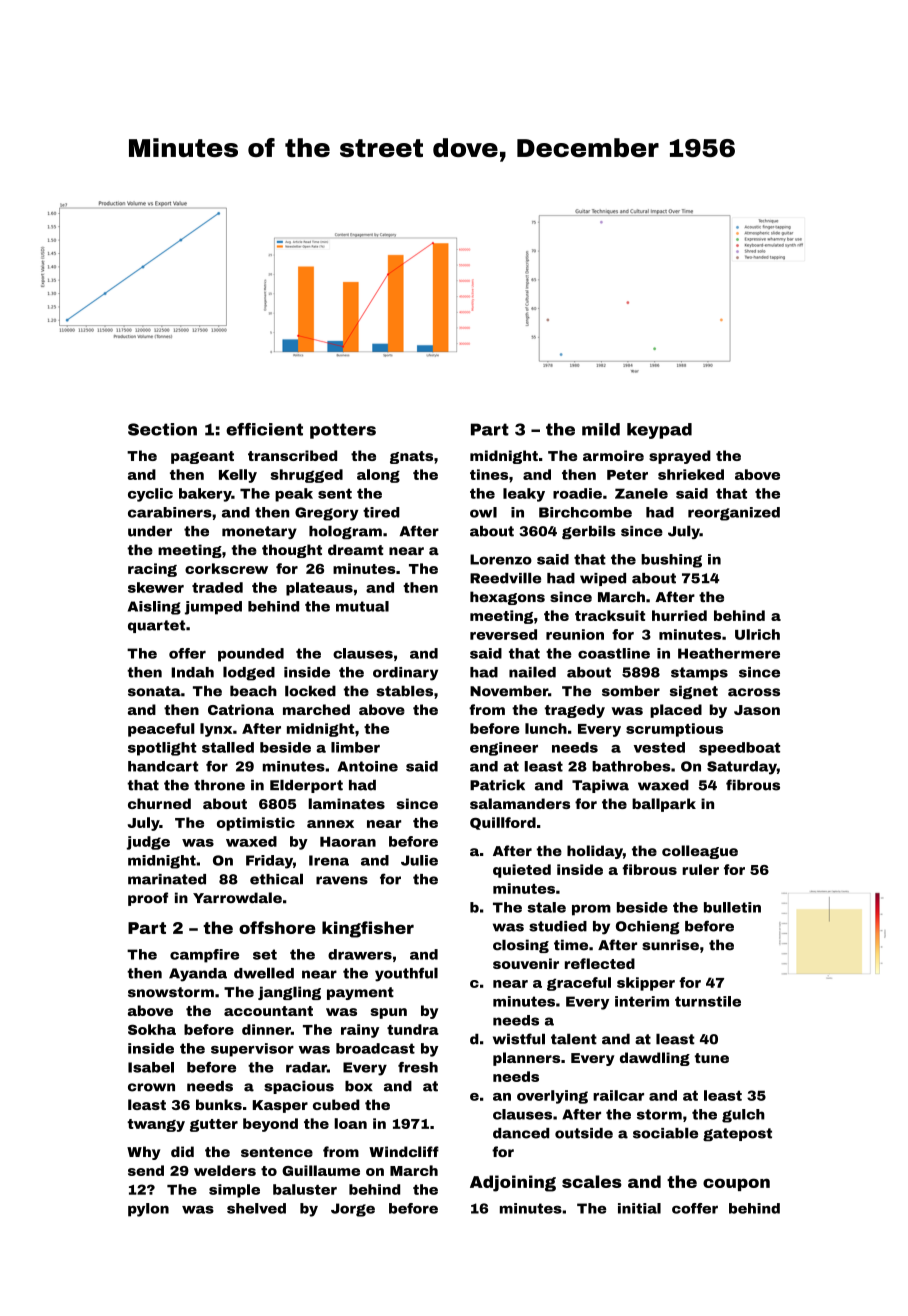 Image resolution: width=908 pixels, height=1316 pixels. I want to click on sprayed, so click(680, 457).
